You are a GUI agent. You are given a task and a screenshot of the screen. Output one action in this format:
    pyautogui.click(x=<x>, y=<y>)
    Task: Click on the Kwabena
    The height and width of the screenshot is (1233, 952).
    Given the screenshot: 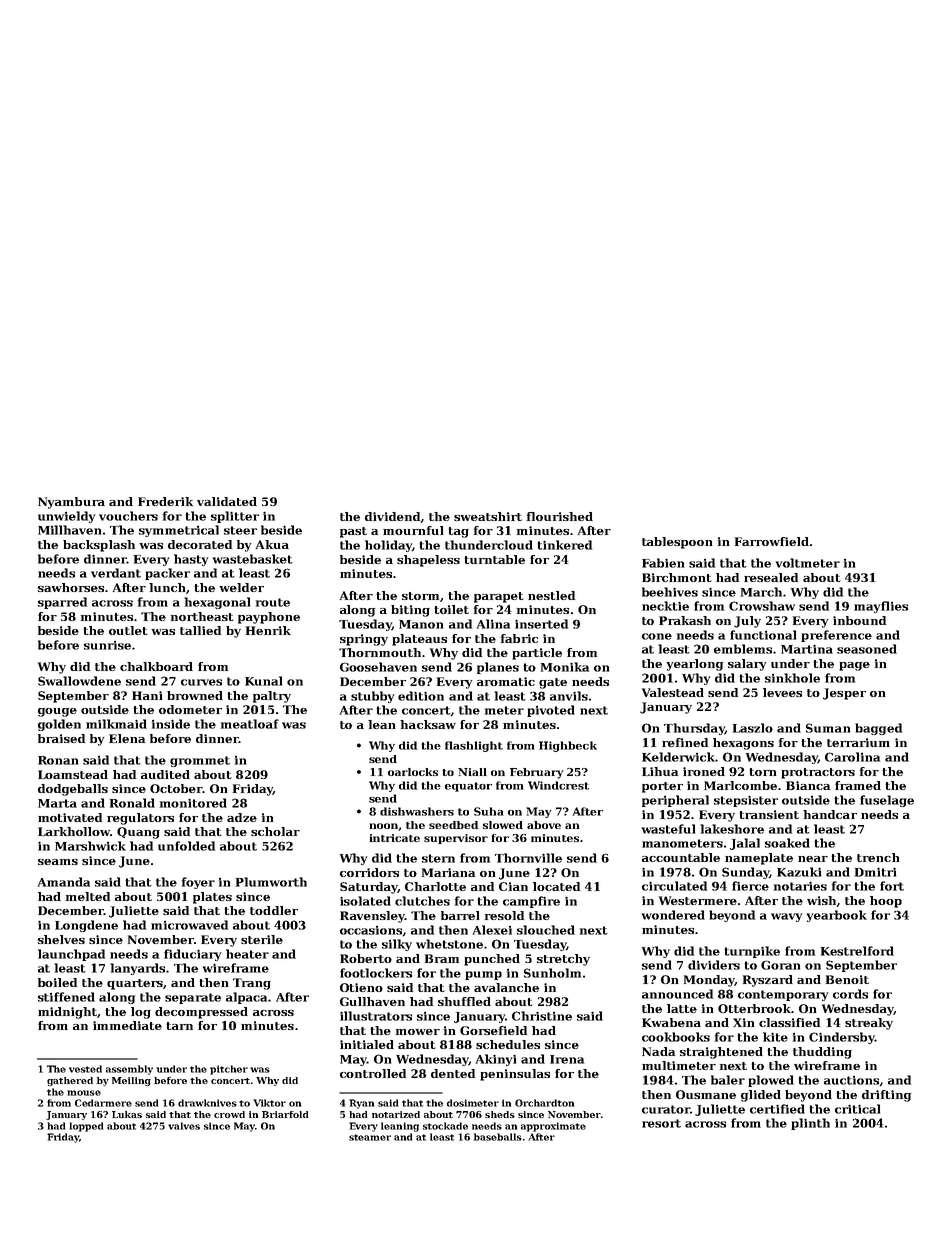 What is the action you would take?
    pyautogui.click(x=671, y=1022)
